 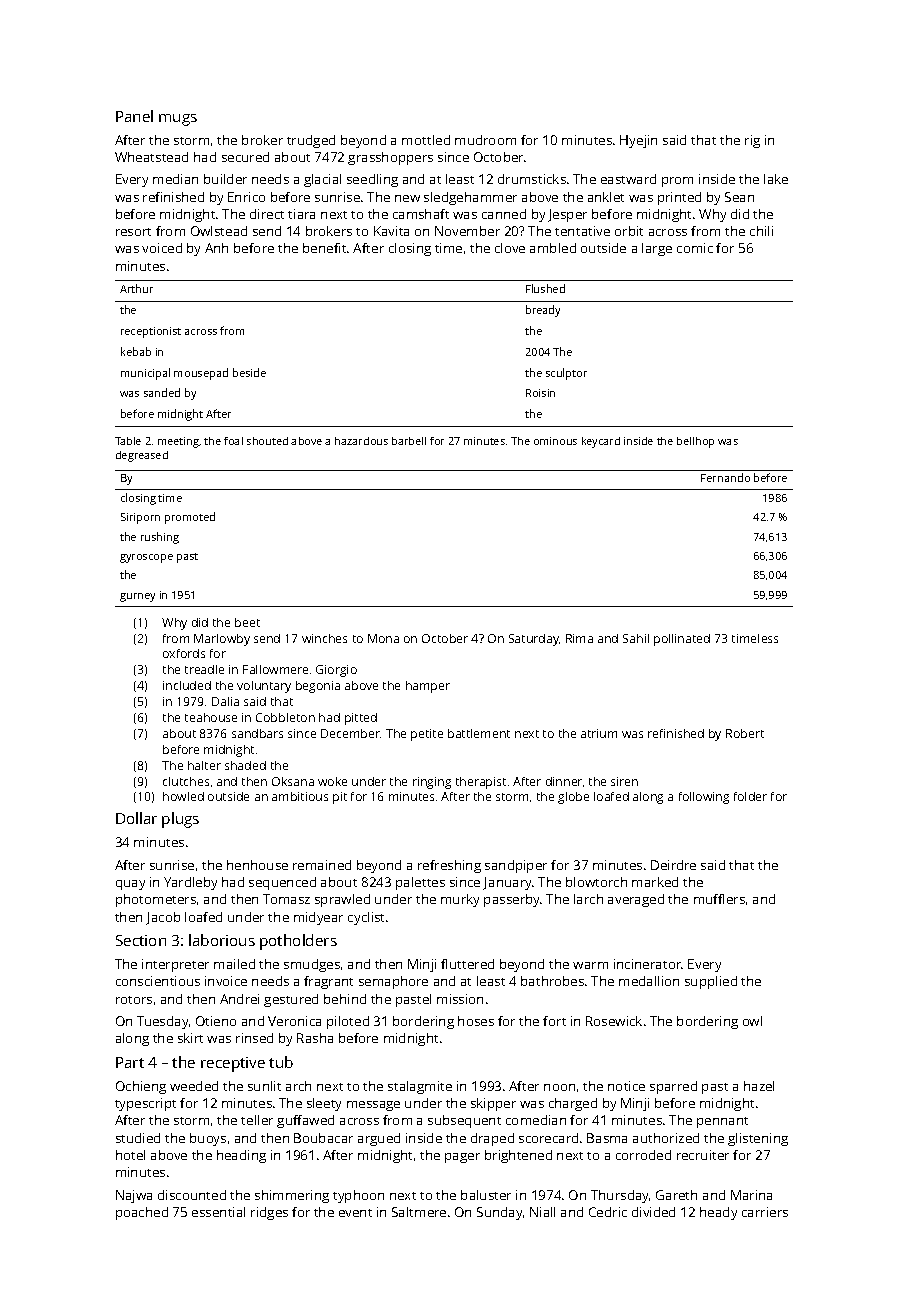 I want to click on plugs, so click(x=180, y=820).
